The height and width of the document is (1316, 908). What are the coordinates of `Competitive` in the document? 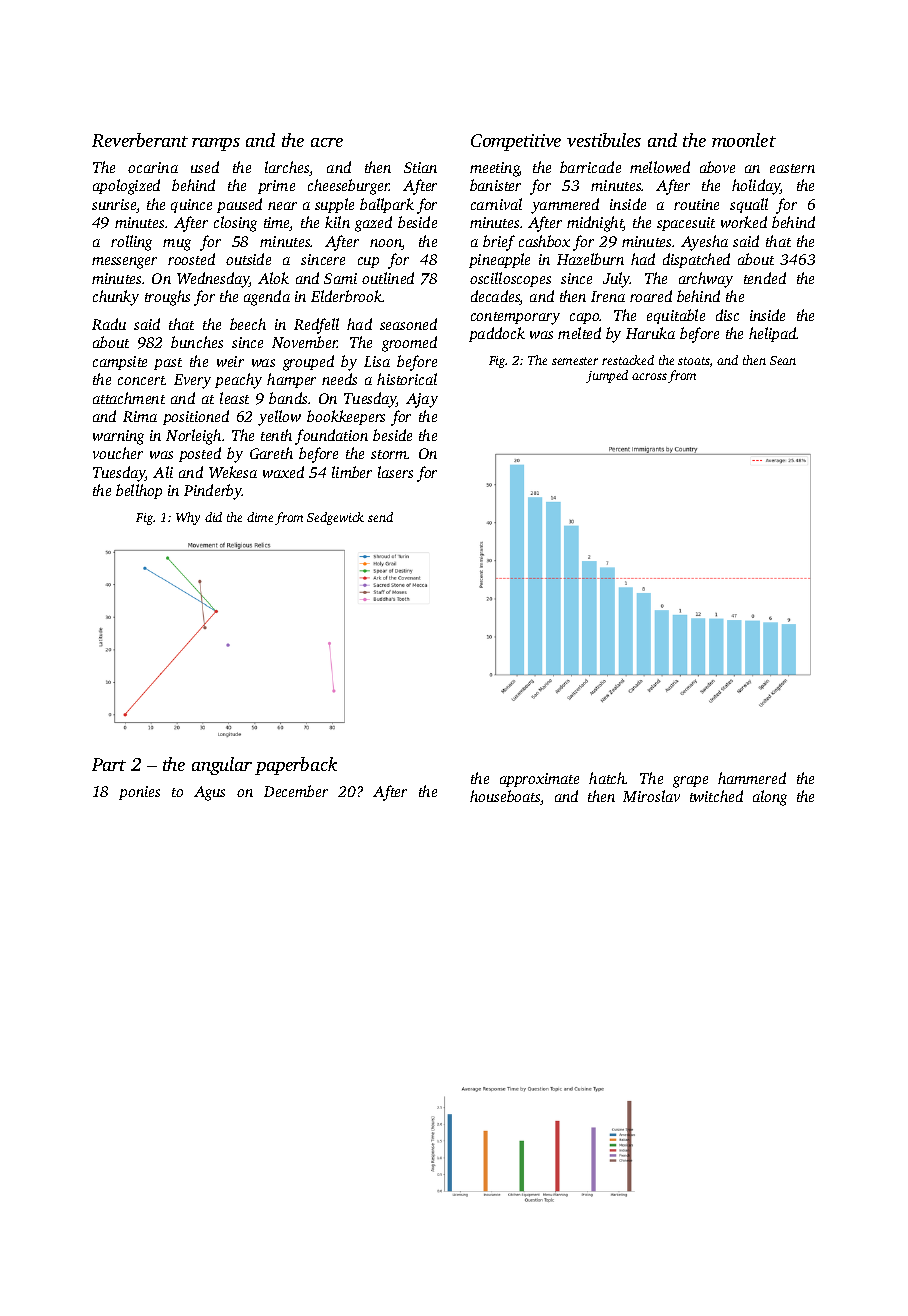 It's located at (516, 142).
